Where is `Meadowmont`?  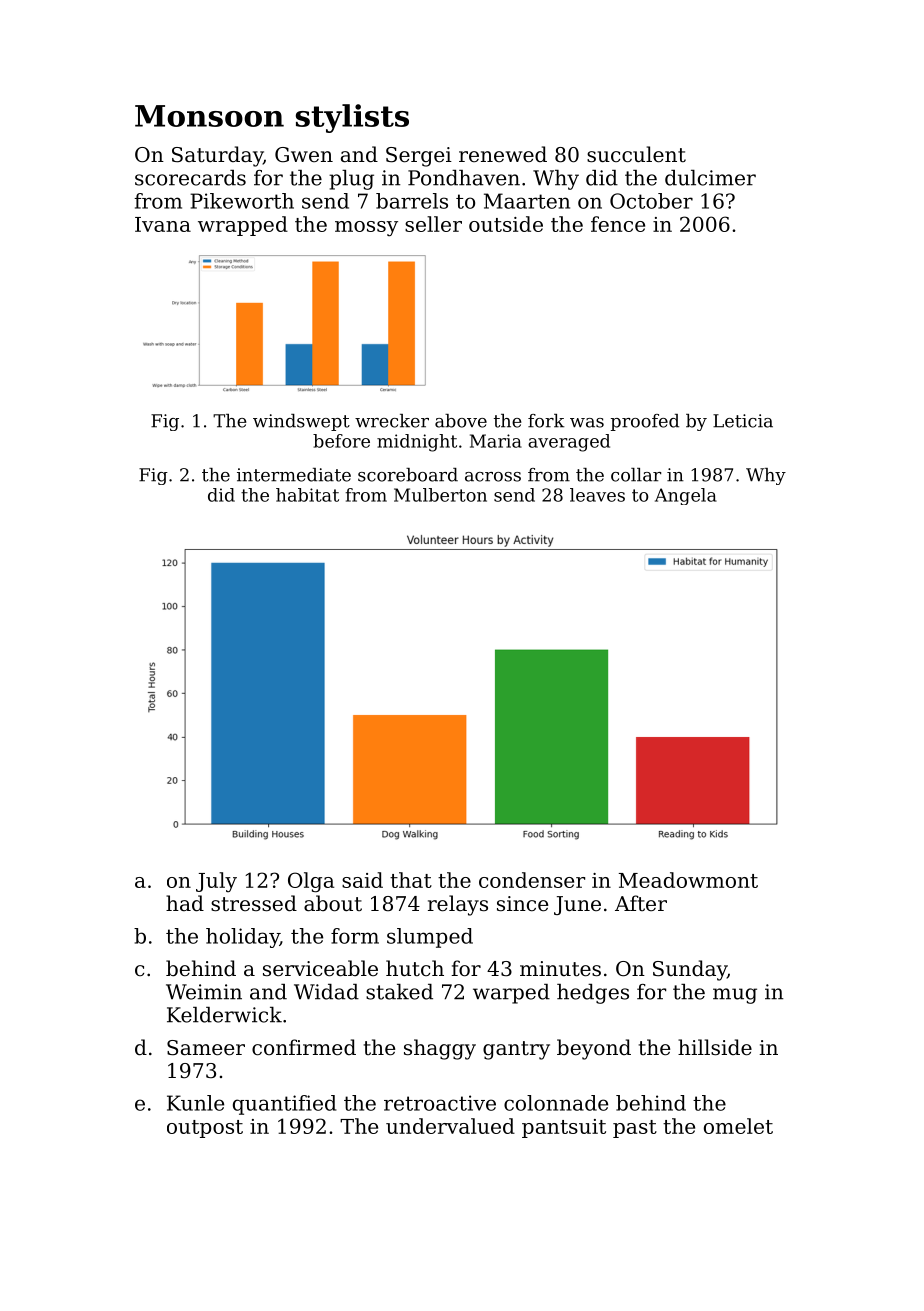
Meadowmont is located at coordinates (688, 880).
